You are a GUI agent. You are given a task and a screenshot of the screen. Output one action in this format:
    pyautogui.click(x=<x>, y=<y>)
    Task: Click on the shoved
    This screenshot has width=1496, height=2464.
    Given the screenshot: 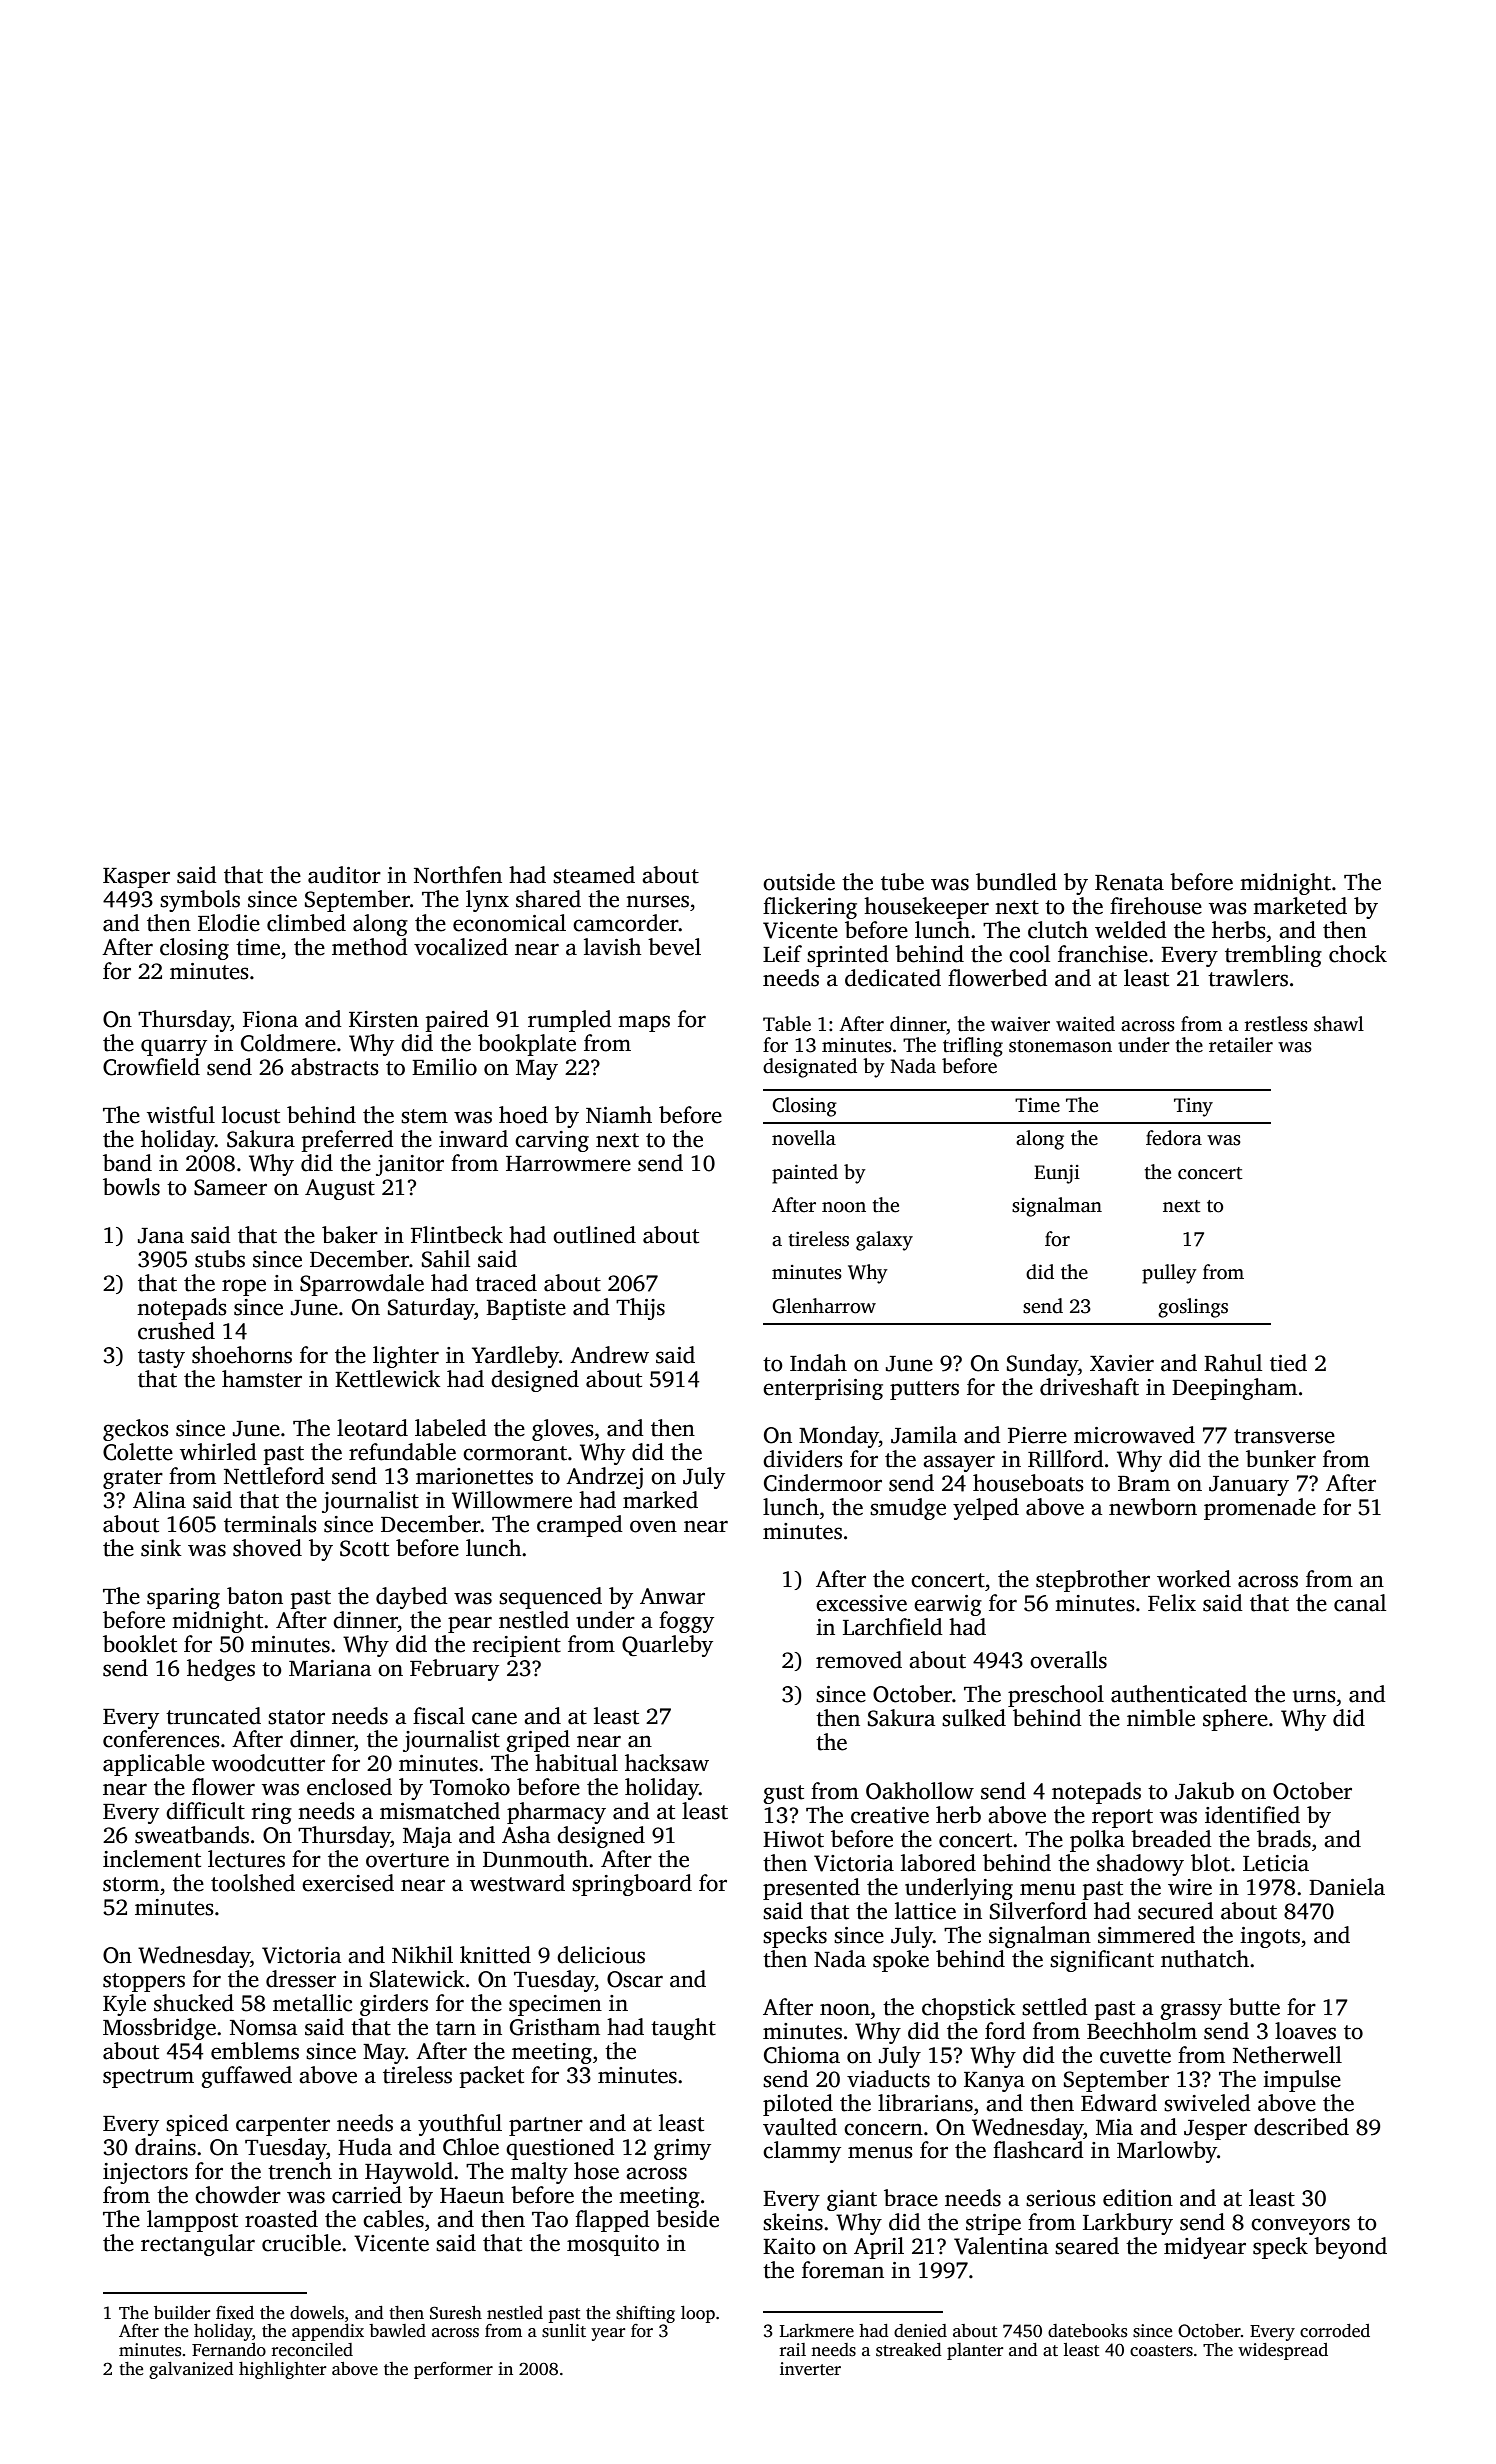 What is the action you would take?
    pyautogui.click(x=267, y=1548)
